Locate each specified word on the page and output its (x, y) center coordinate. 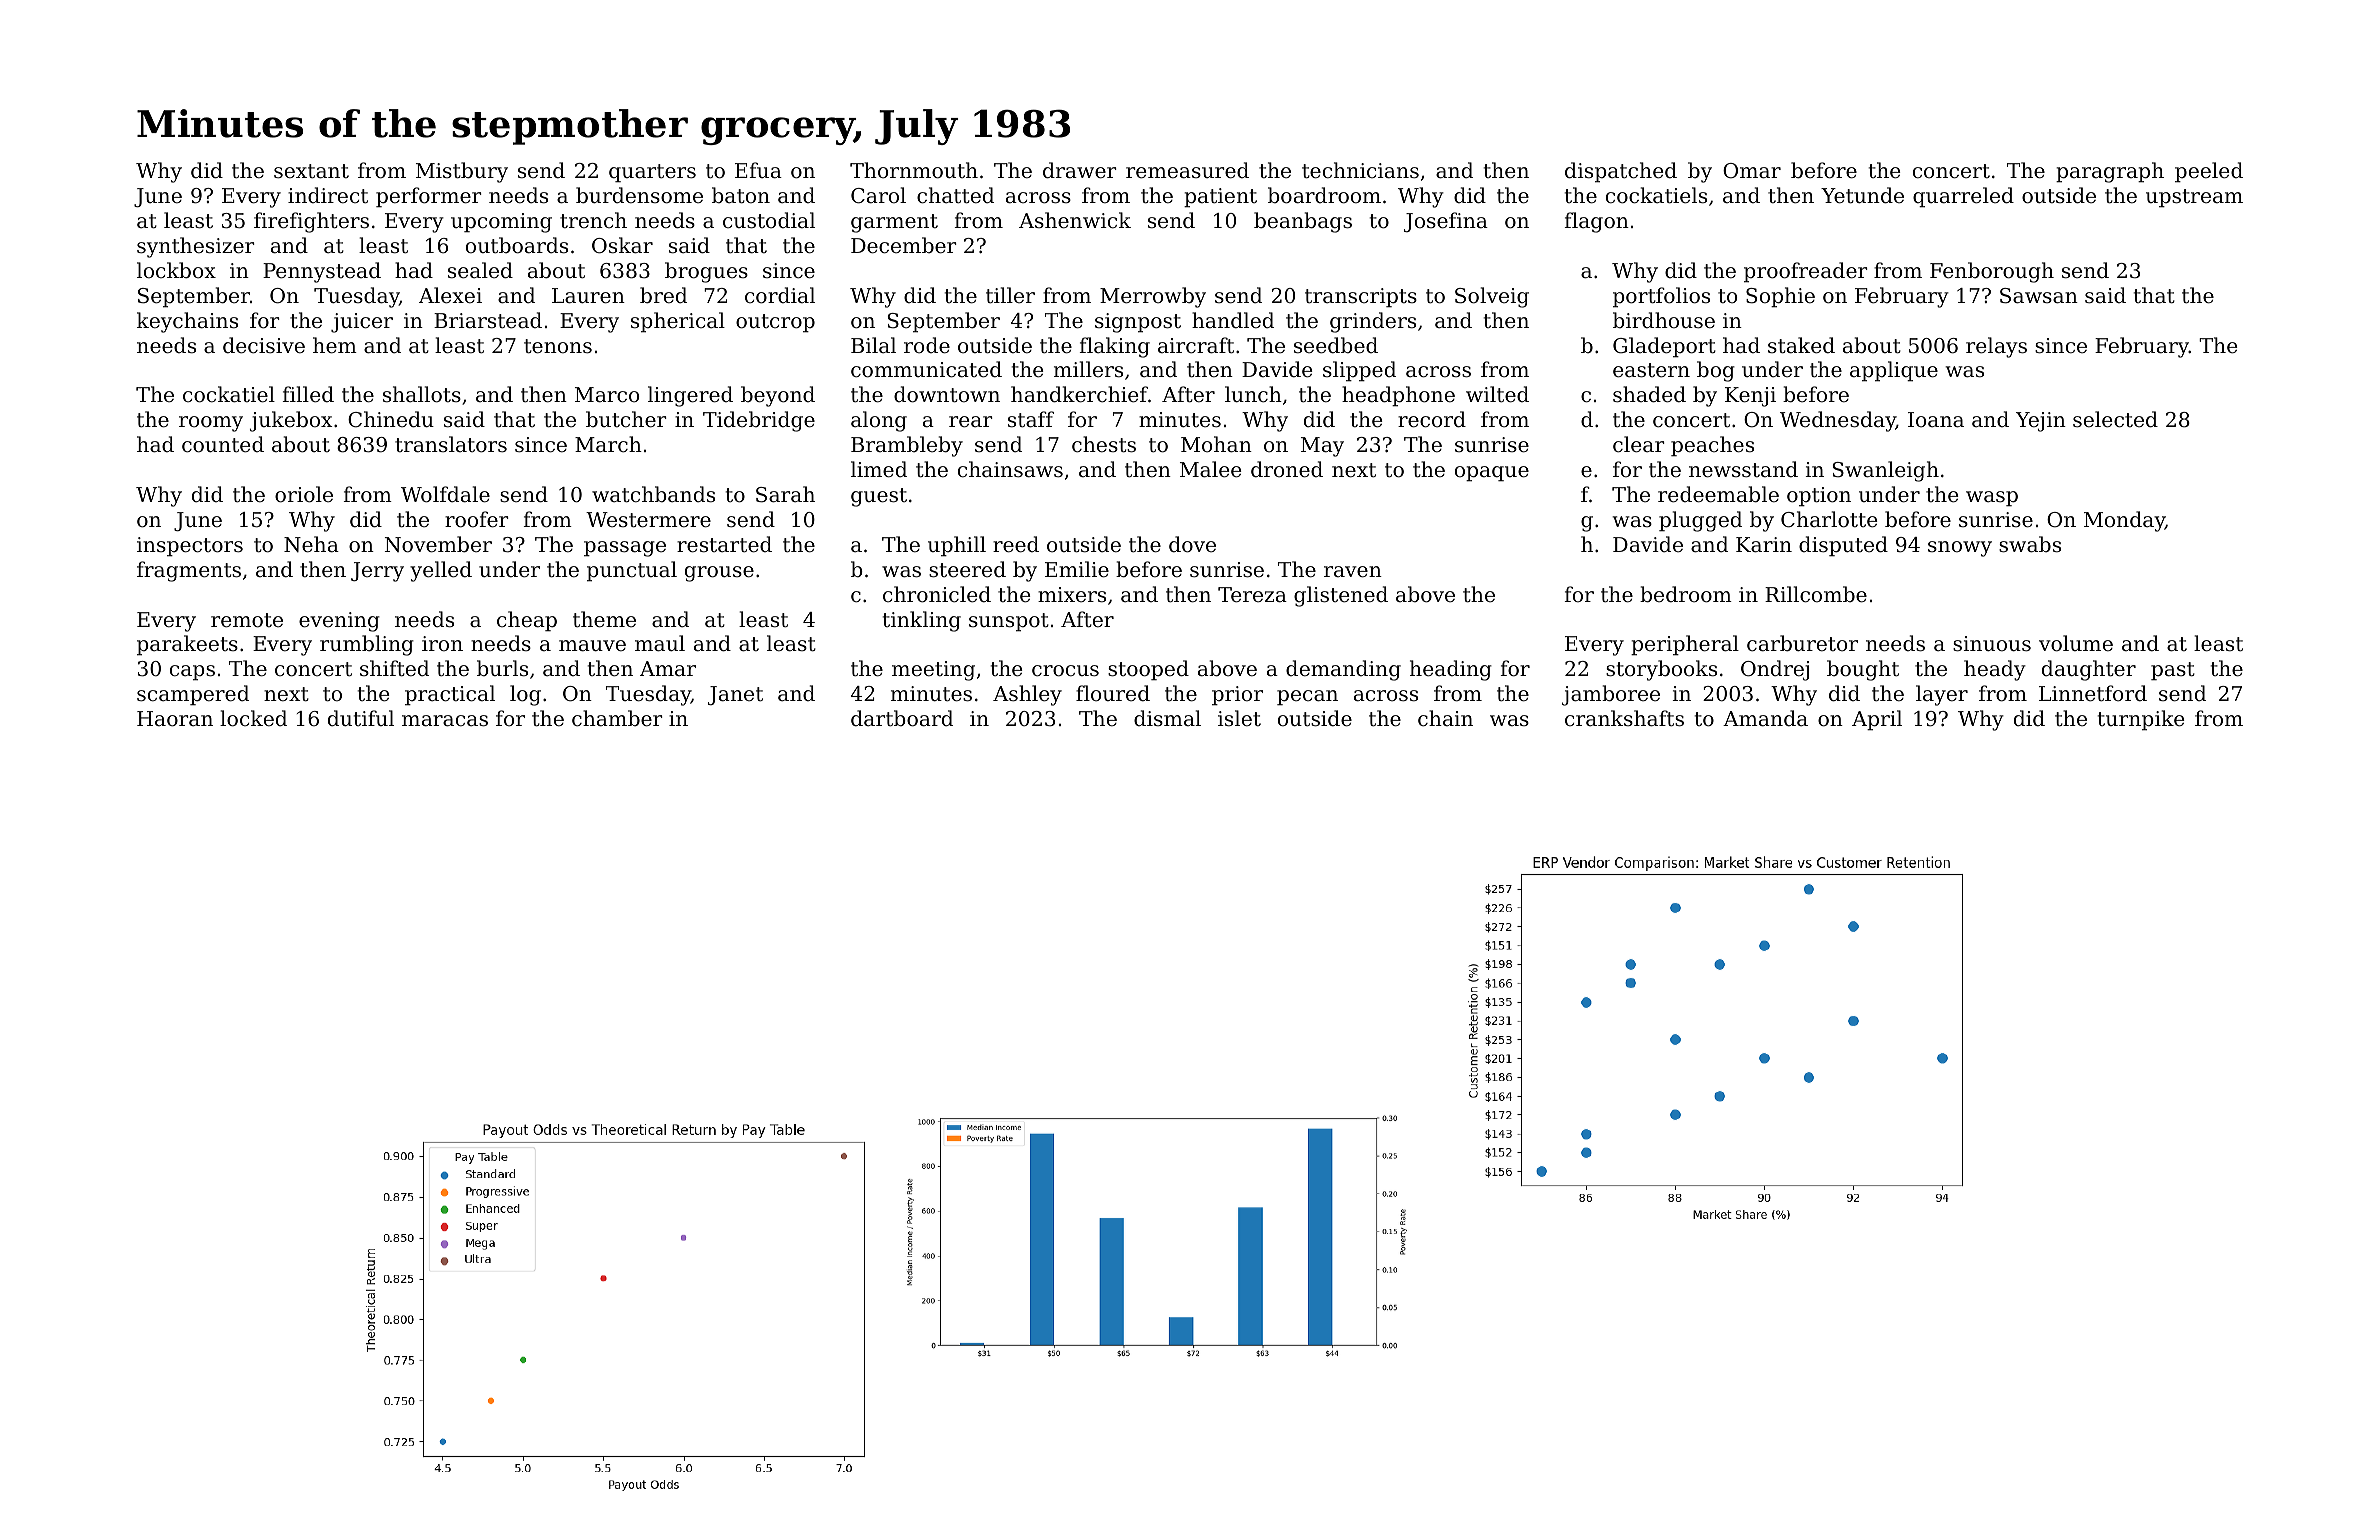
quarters (652, 173)
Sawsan (2039, 296)
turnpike (2141, 720)
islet (1239, 718)
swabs (2030, 544)
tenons (558, 346)
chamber (617, 718)
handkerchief (1079, 394)
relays (1996, 347)
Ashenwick (1075, 220)
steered (967, 569)
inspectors (190, 547)
